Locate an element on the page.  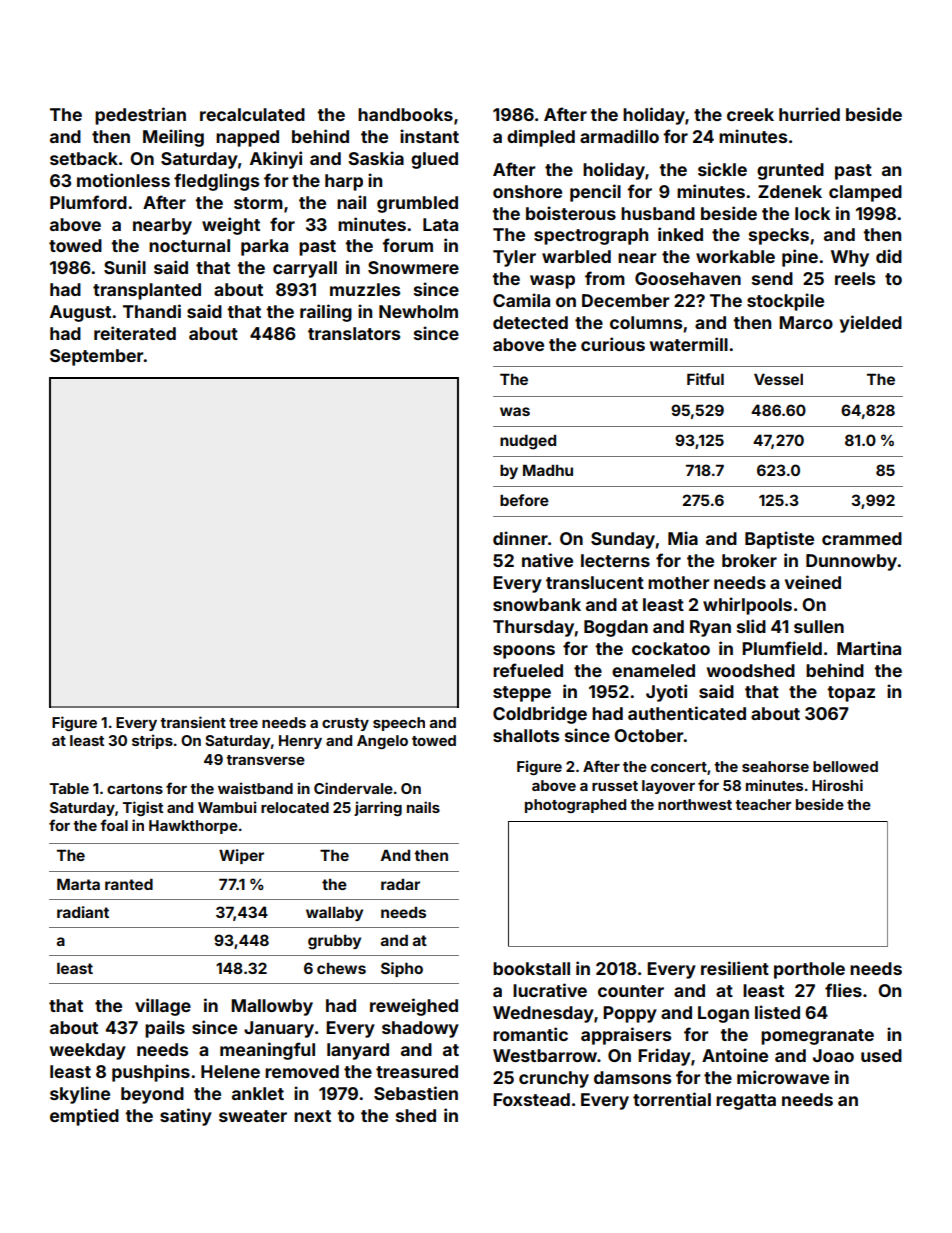
topaz is located at coordinates (851, 694).
